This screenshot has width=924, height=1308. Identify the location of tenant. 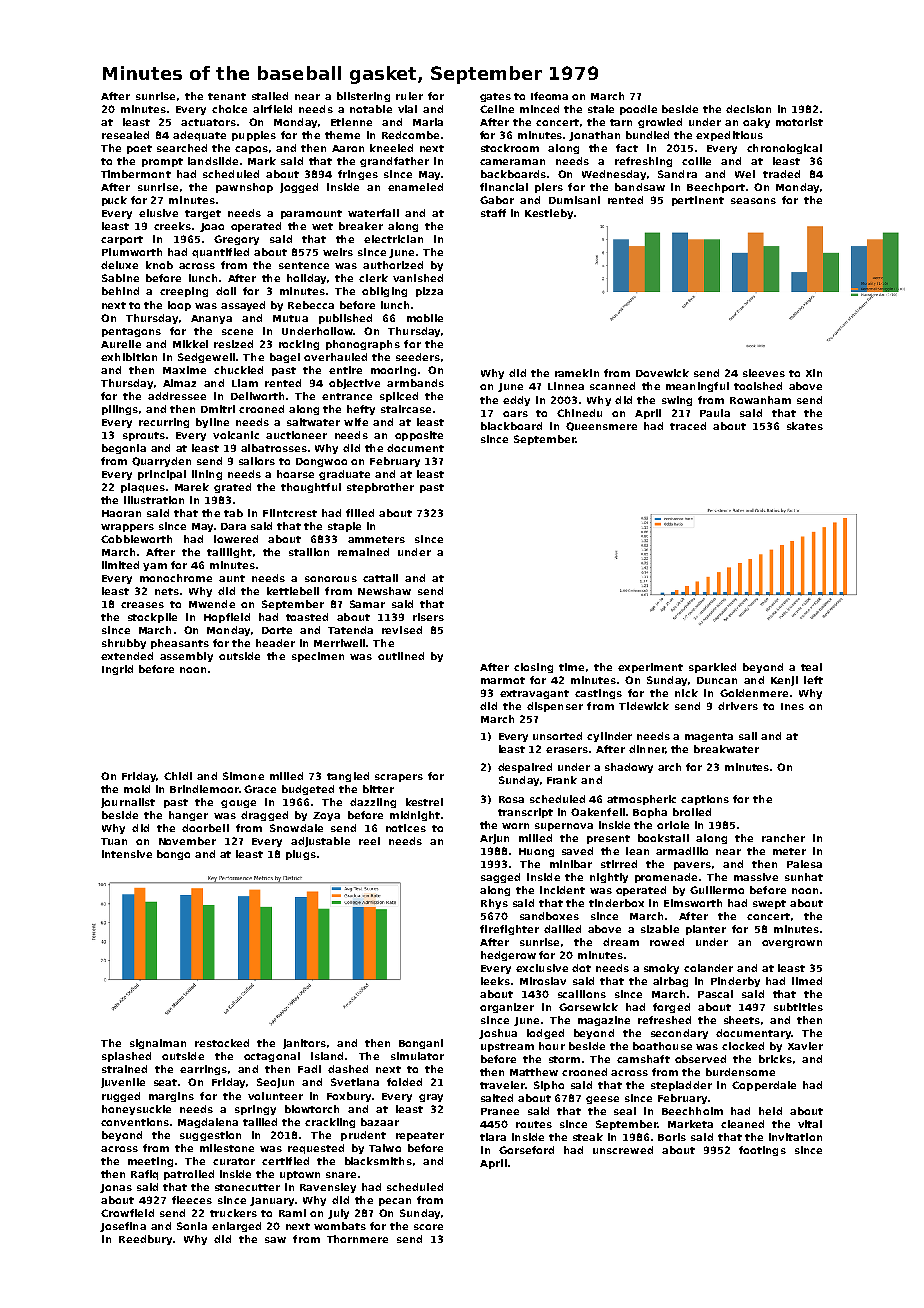
(227, 96).
